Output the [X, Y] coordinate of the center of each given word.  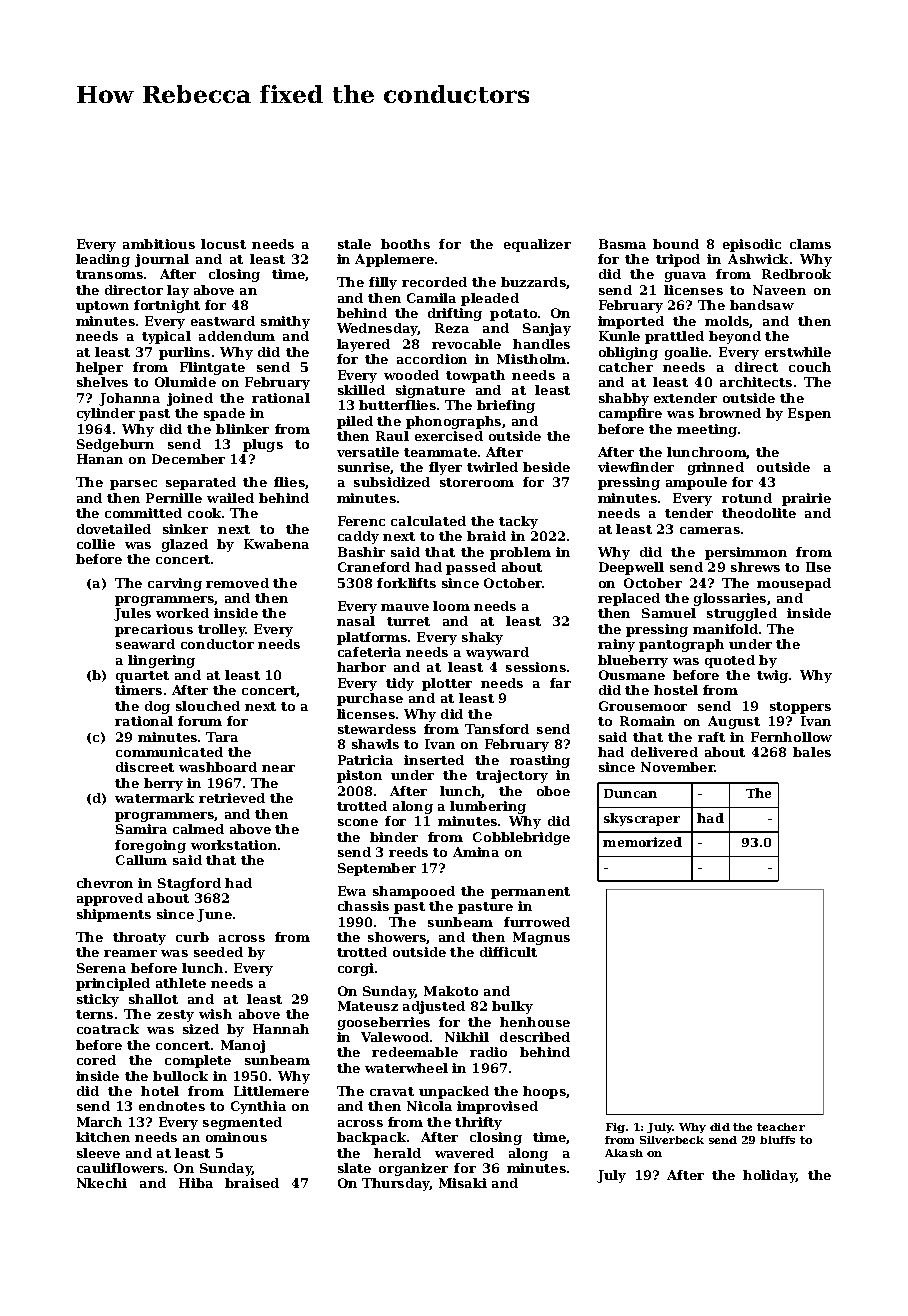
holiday [770, 1176]
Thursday [396, 1184]
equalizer [537, 245]
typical [166, 337]
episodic [752, 245]
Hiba [196, 1183]
